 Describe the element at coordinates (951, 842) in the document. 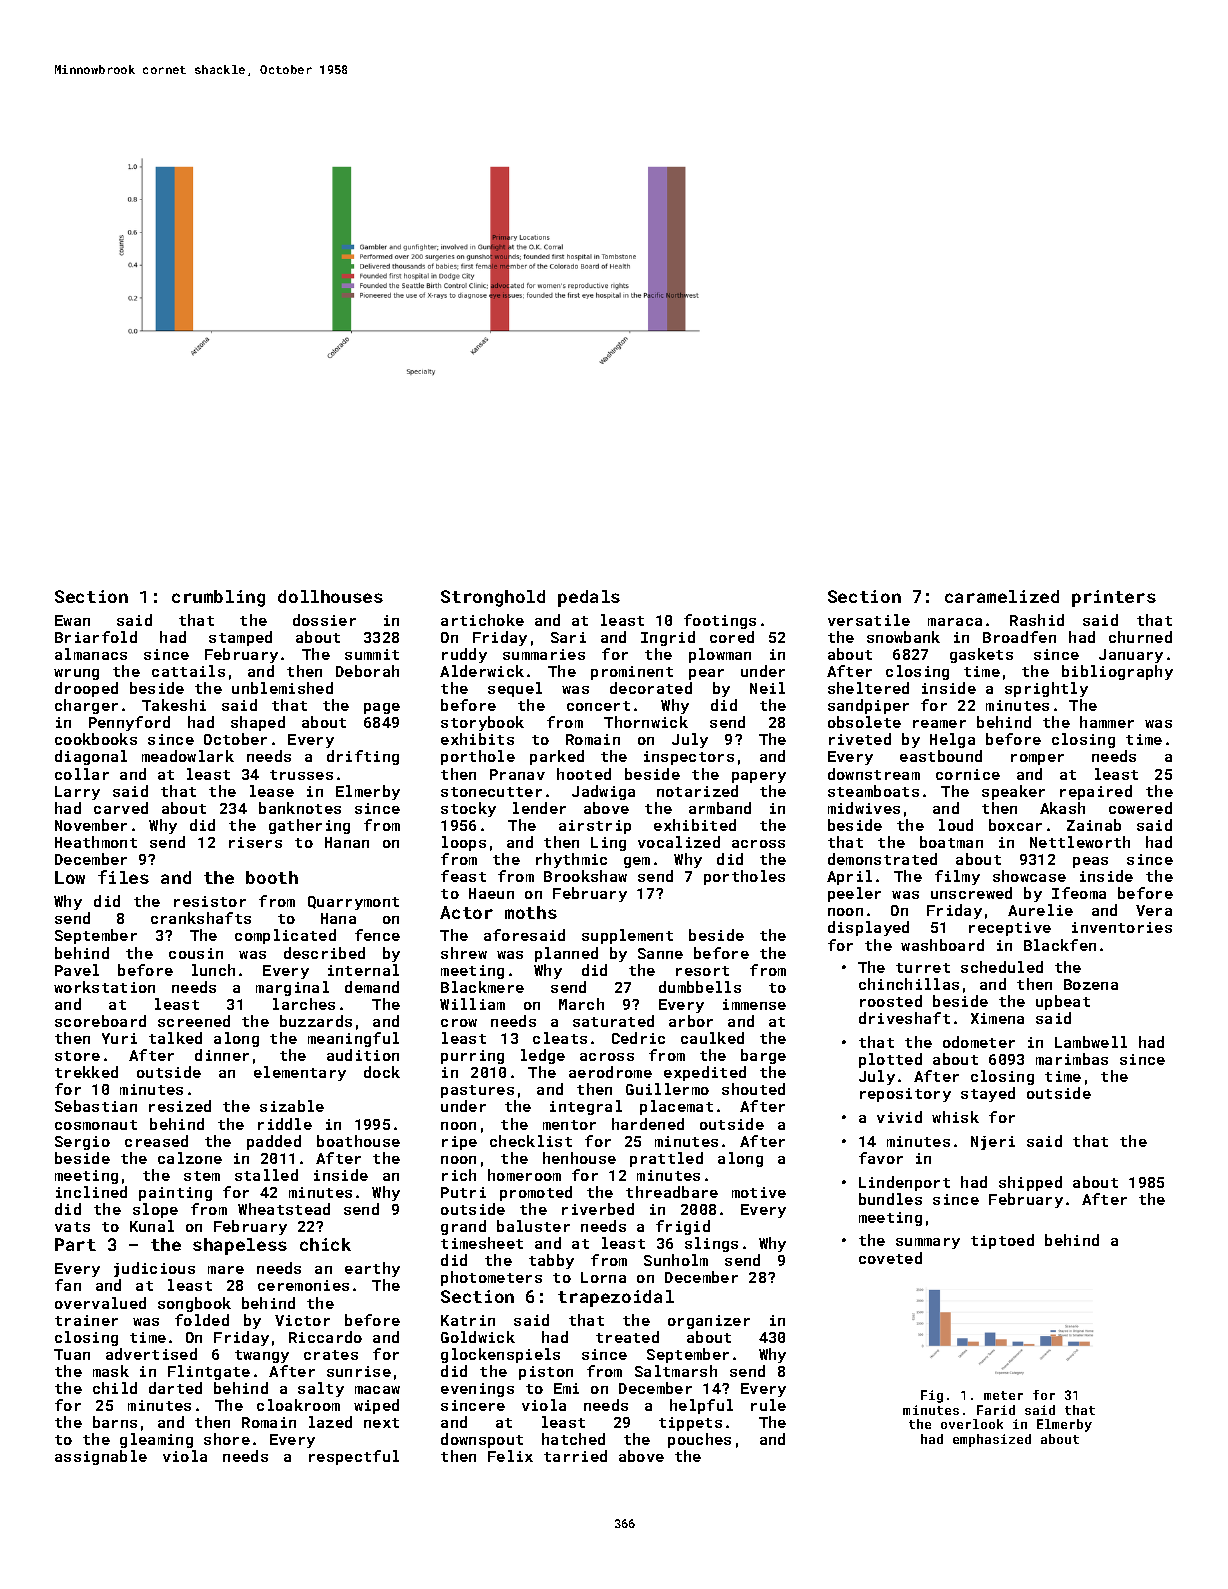

I see `boatman` at that location.
